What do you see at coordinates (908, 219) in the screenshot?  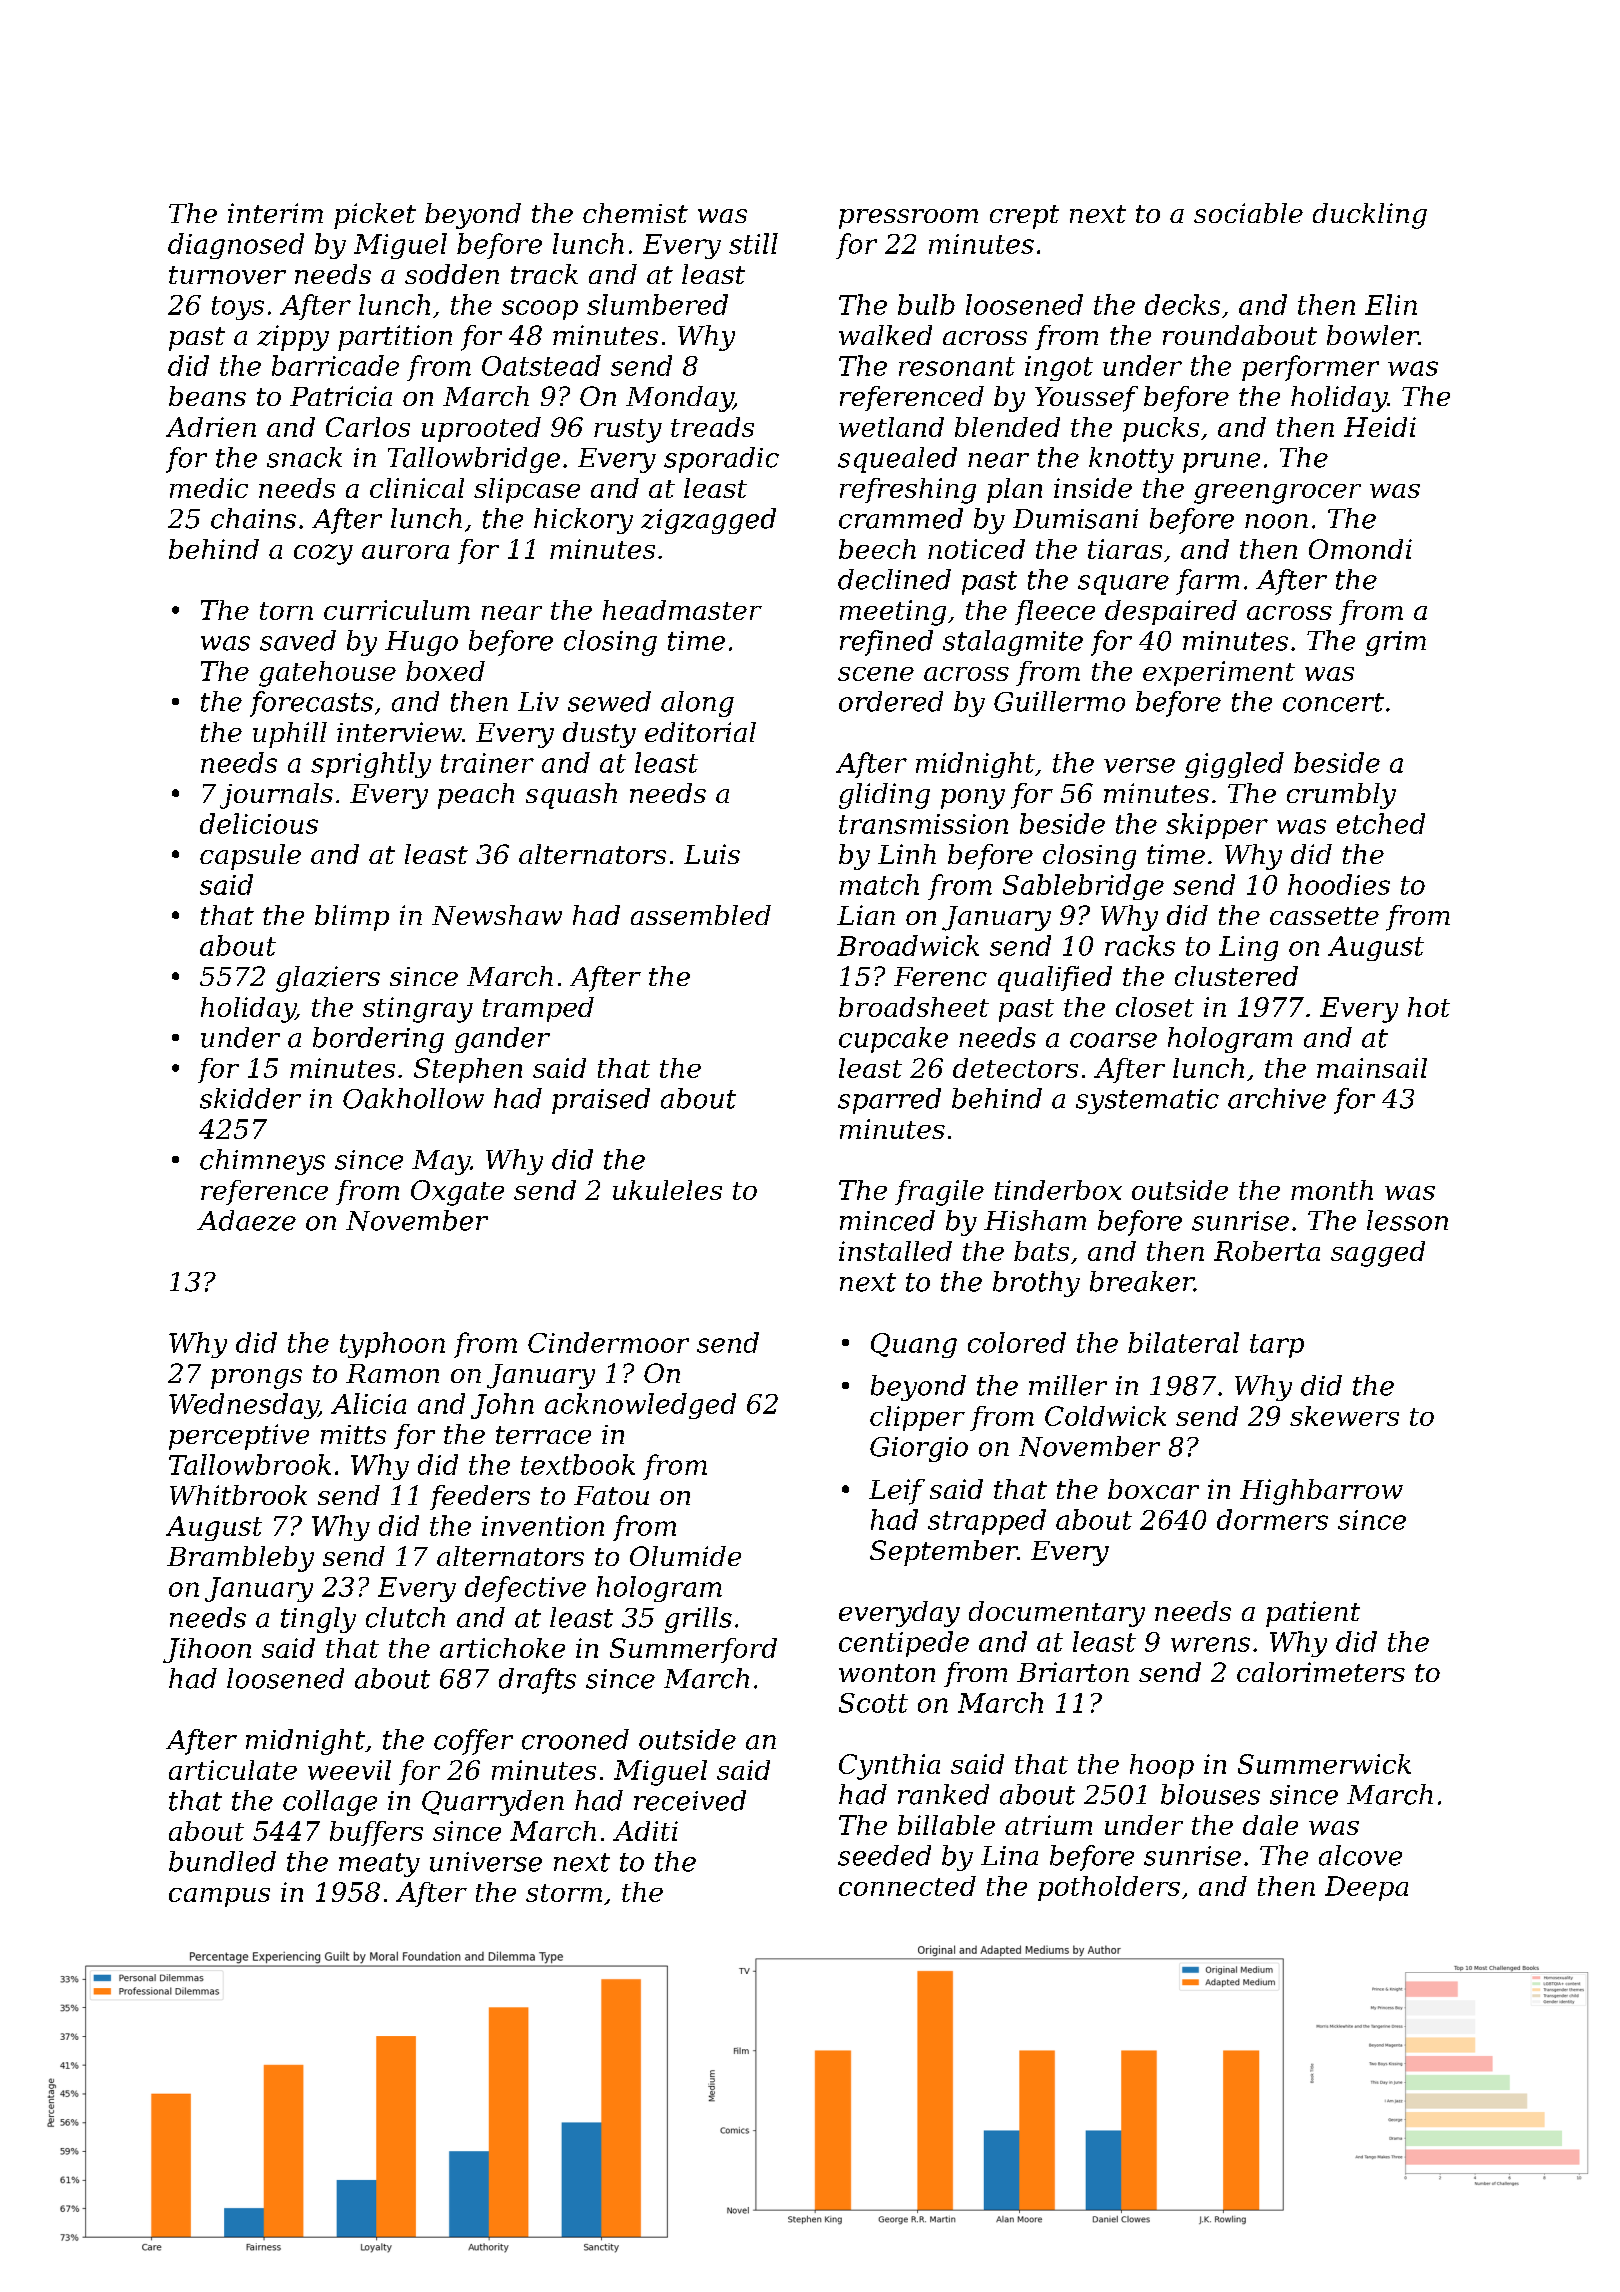 I see `pressroom` at bounding box center [908, 219].
